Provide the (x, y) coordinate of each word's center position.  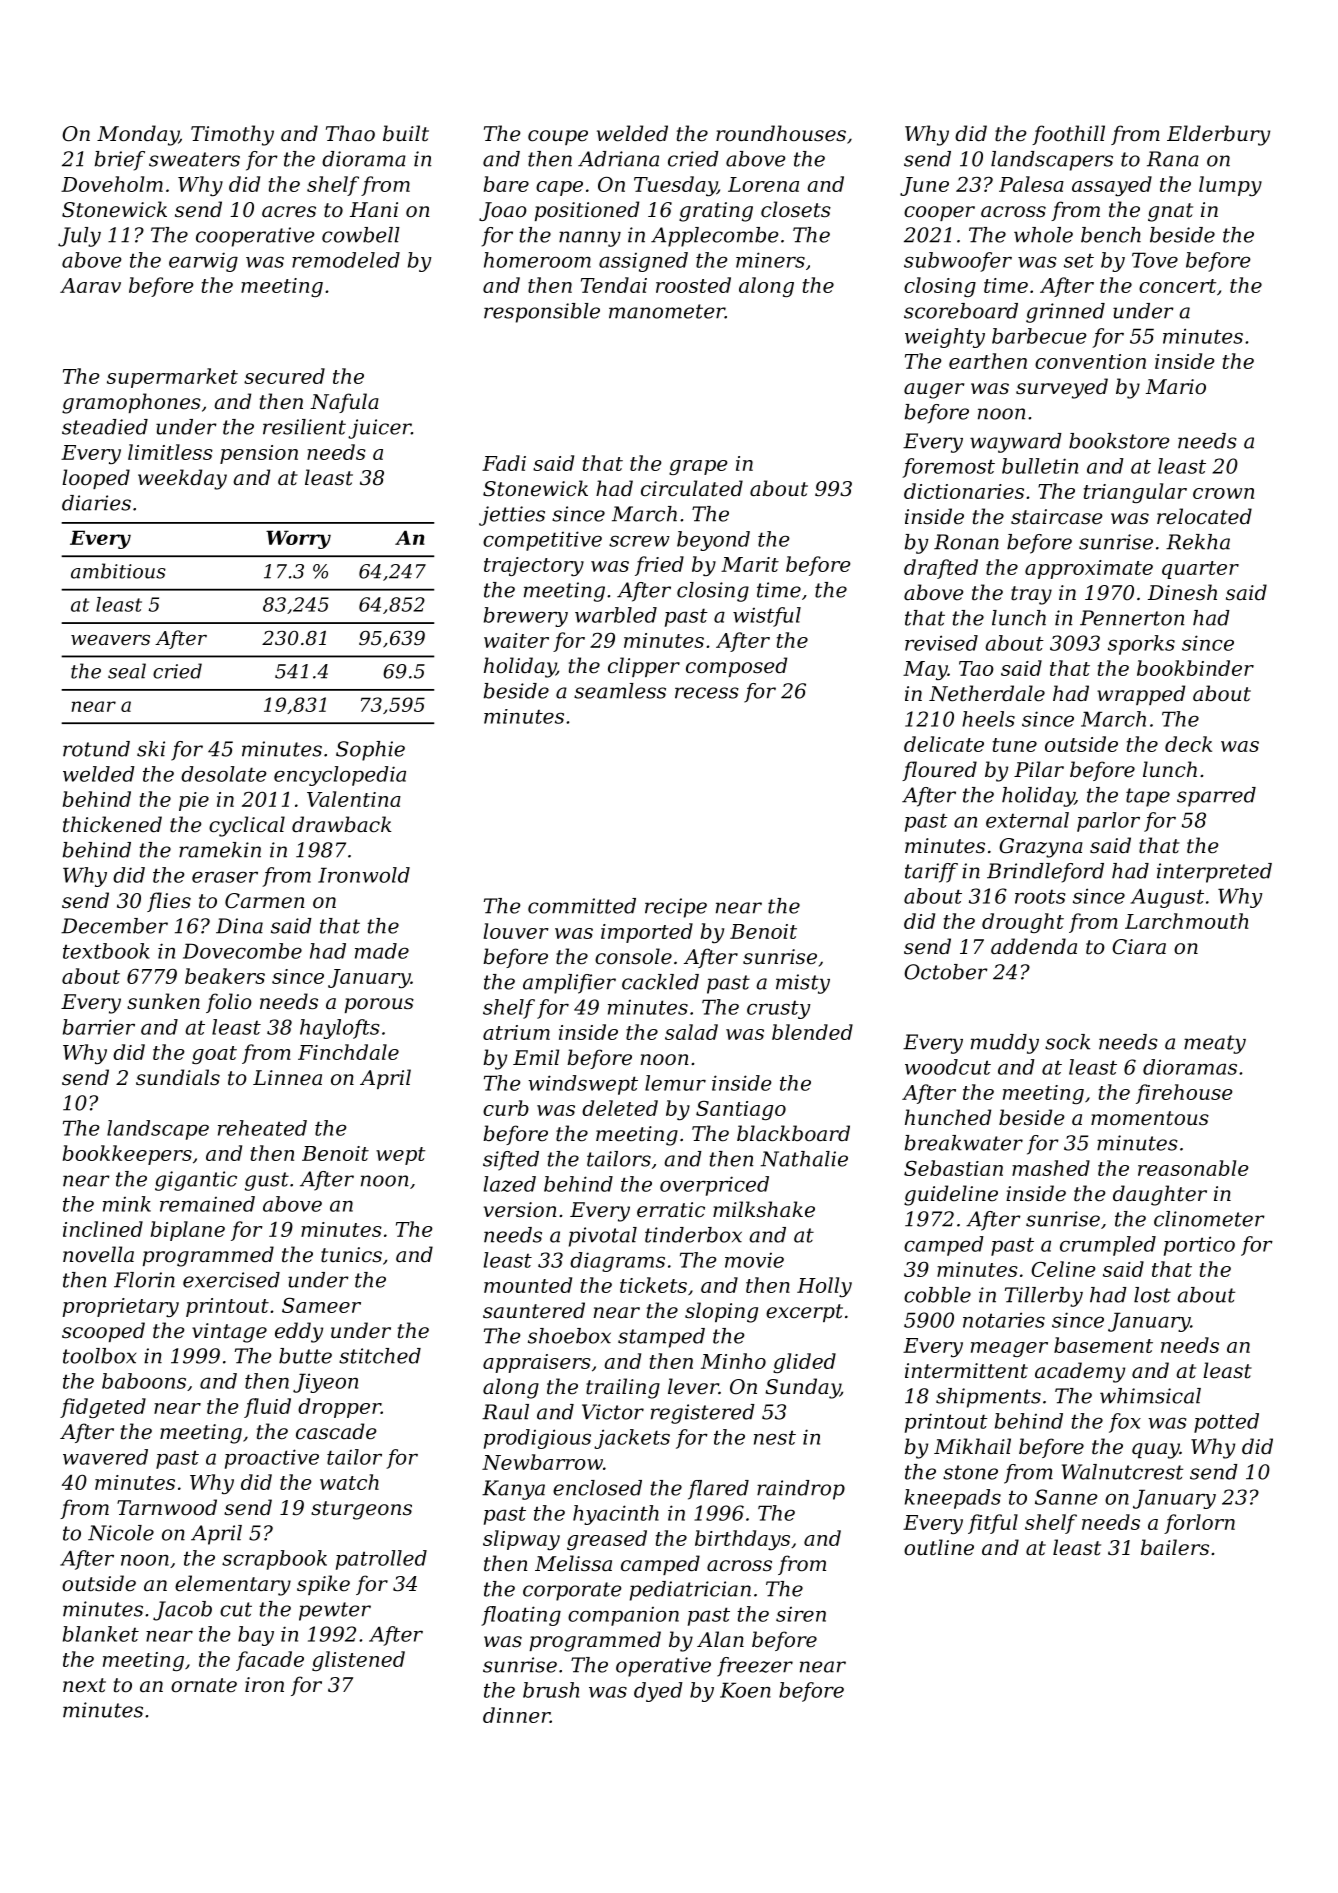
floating (521, 1616)
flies (169, 902)
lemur (675, 1083)
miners (770, 260)
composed (736, 667)
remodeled (346, 260)
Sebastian (953, 1168)
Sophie (370, 751)
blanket (101, 1634)
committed (582, 906)
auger (934, 391)
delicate (944, 744)
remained (207, 1204)
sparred (1216, 797)
